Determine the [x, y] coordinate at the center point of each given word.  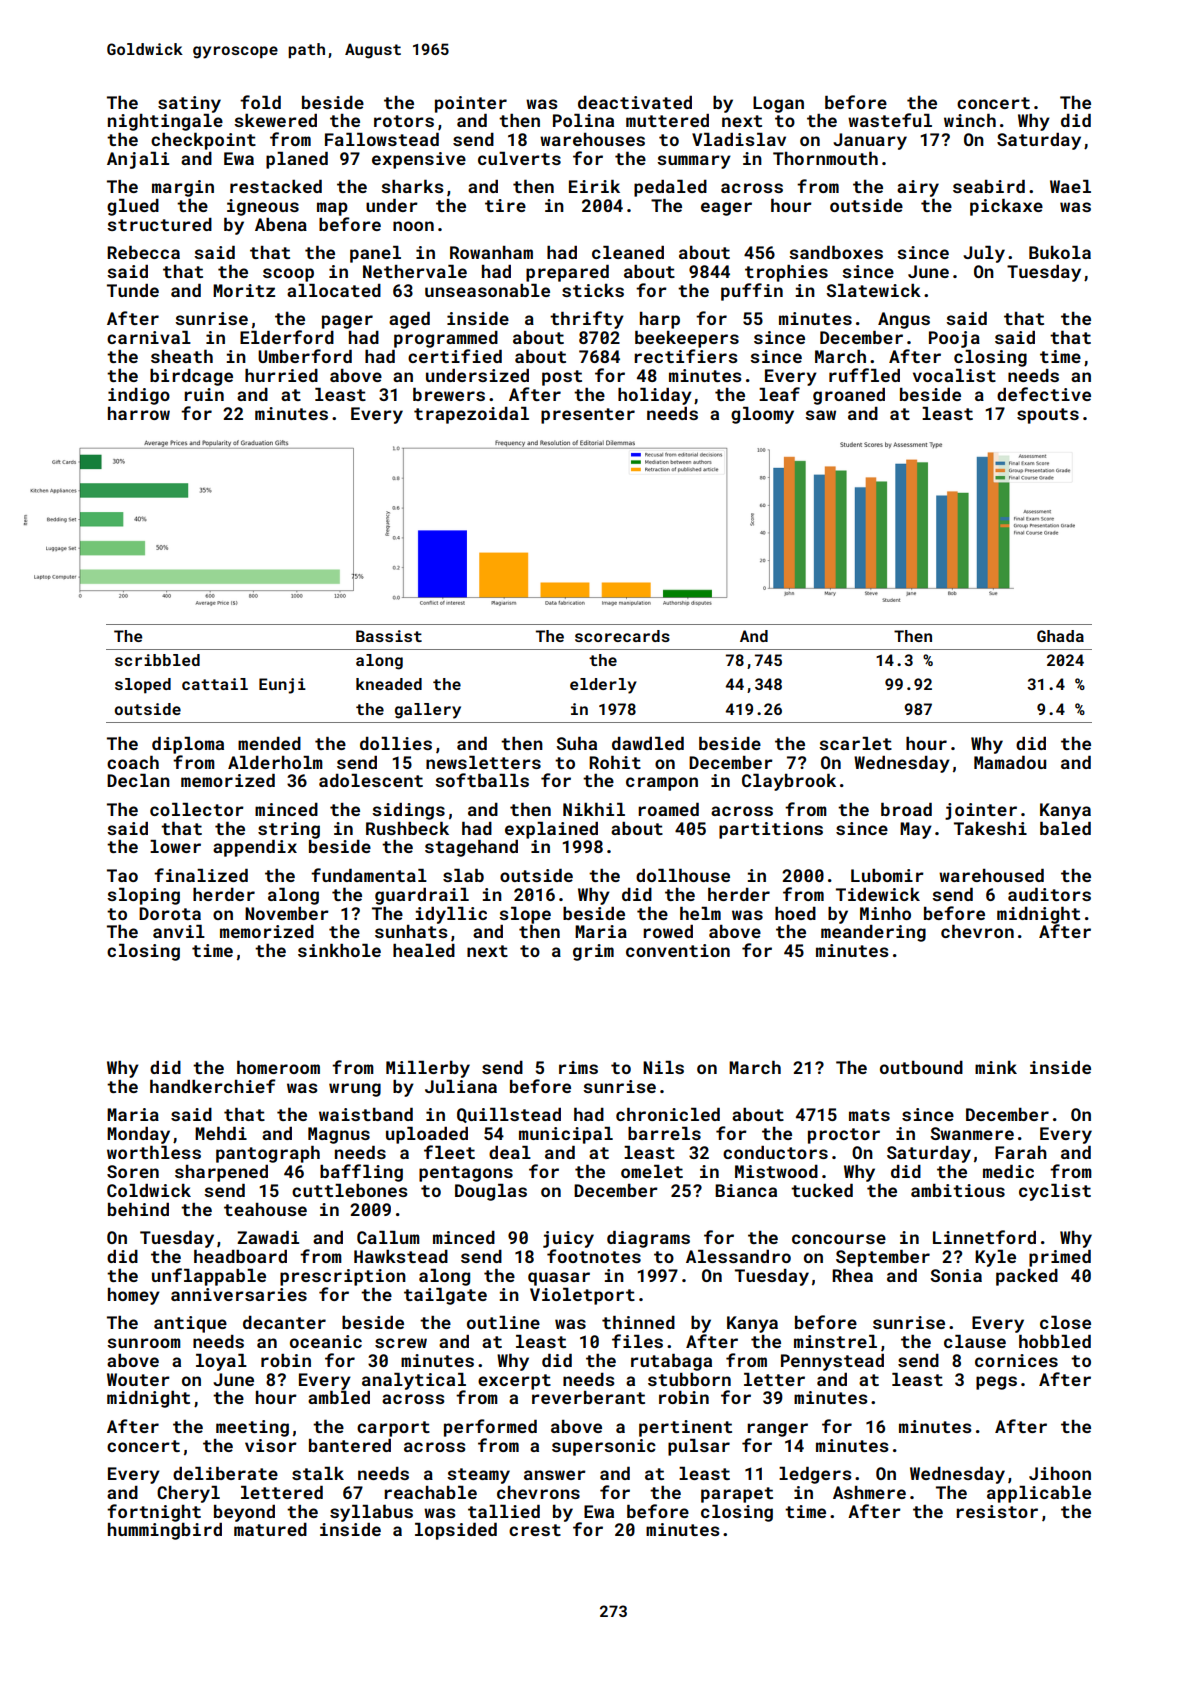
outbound [921, 1067]
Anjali [138, 160]
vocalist [954, 375]
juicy [568, 1239]
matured [270, 1529]
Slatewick [873, 290]
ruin [204, 394]
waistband [366, 1114]
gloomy [762, 415]
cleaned [628, 252]
